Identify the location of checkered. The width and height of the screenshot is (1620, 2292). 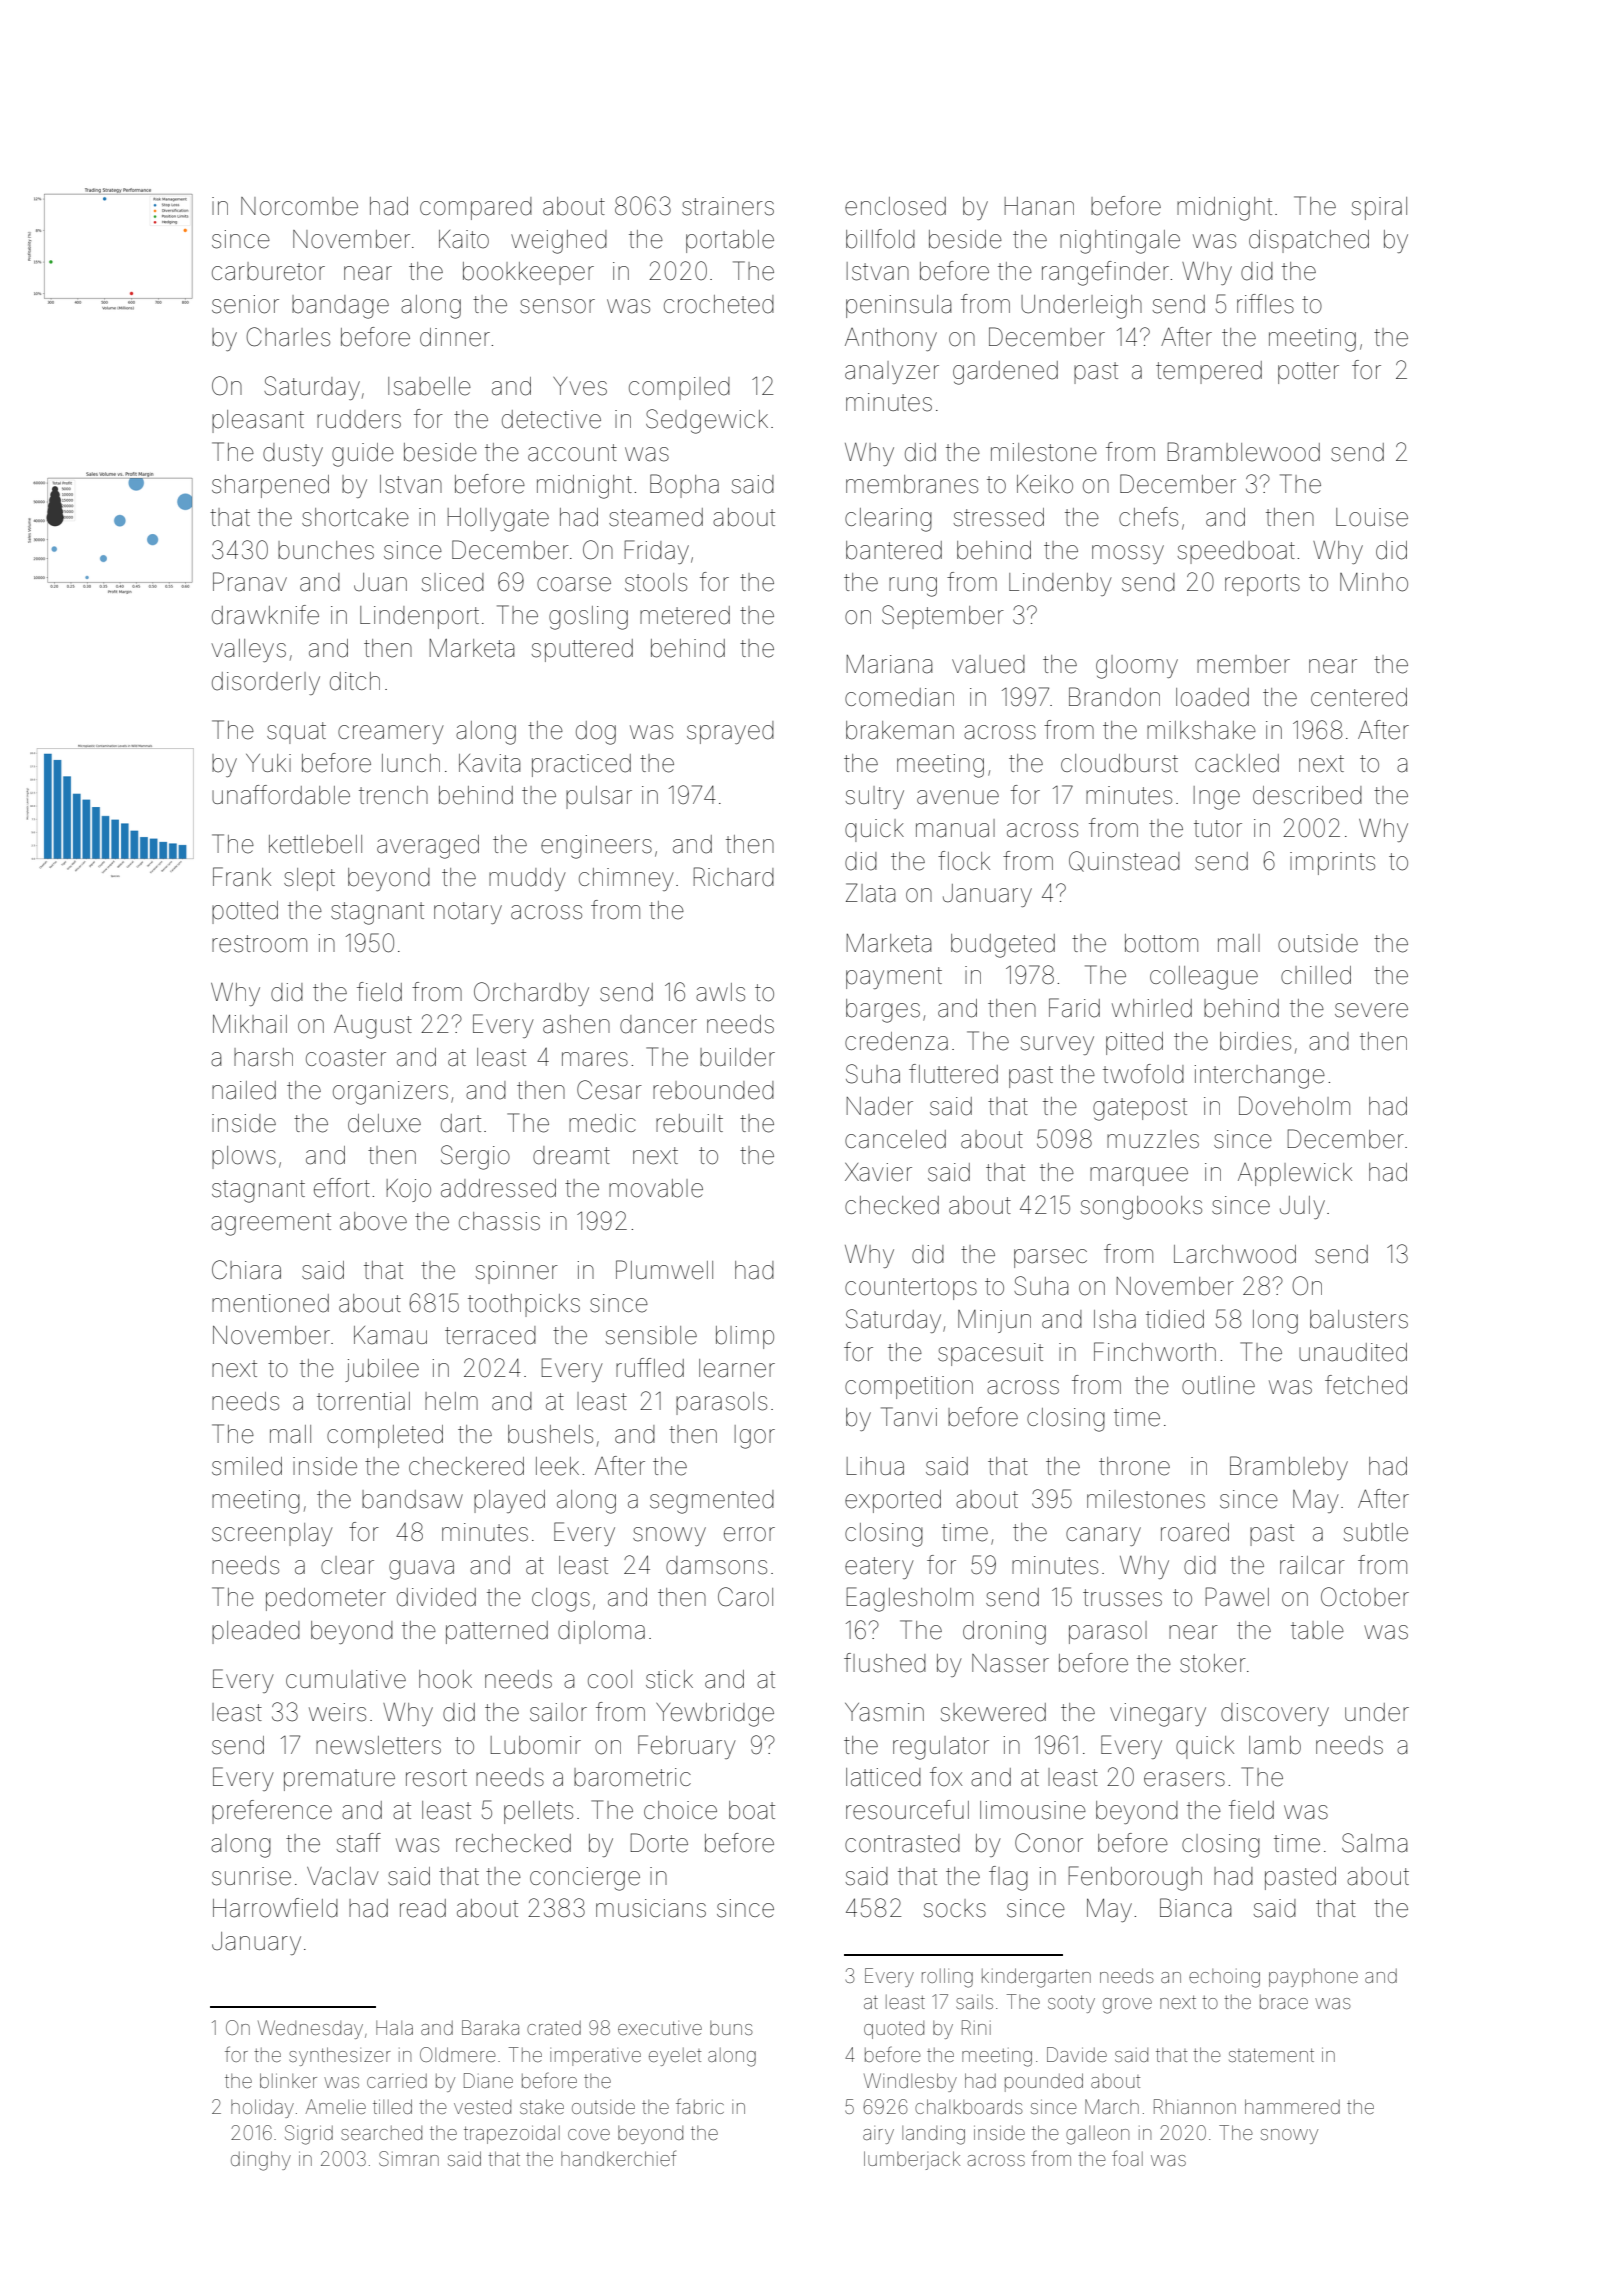
(466, 1466).
